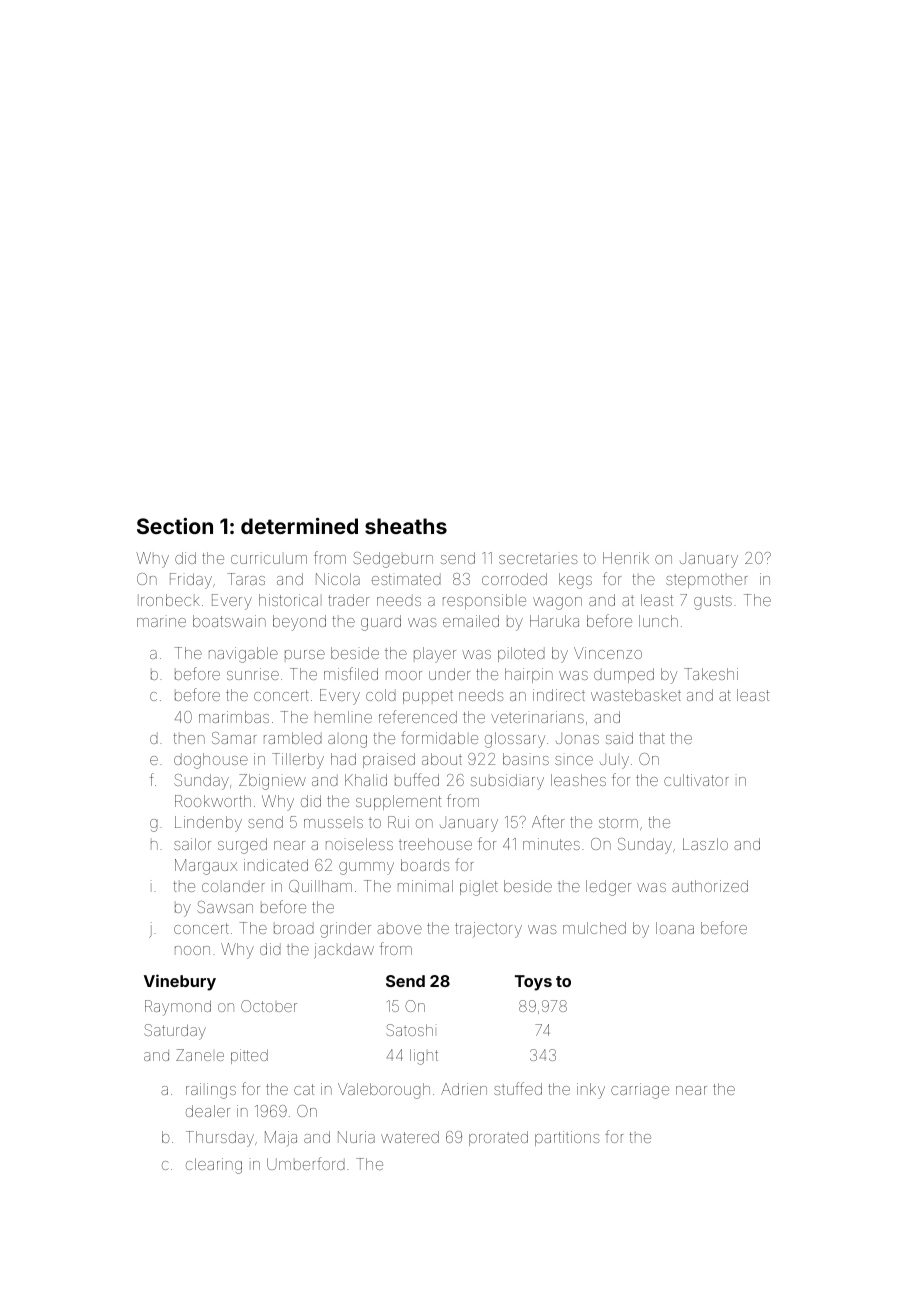 This image has width=908, height=1316. I want to click on stuffed, so click(518, 1088).
